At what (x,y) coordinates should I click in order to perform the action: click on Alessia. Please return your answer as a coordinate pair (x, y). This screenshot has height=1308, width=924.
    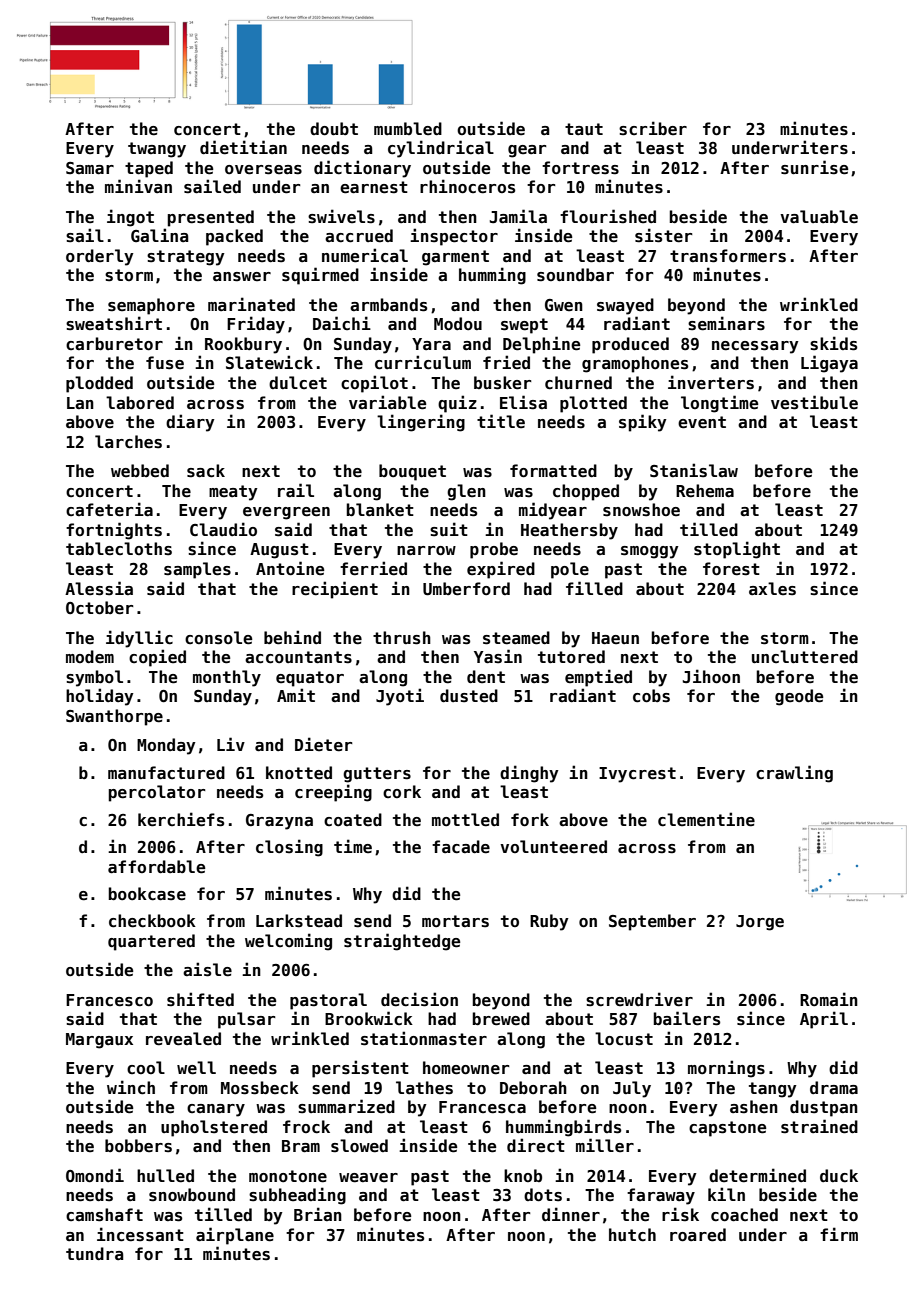
    Looking at the image, I should click on (99, 588).
